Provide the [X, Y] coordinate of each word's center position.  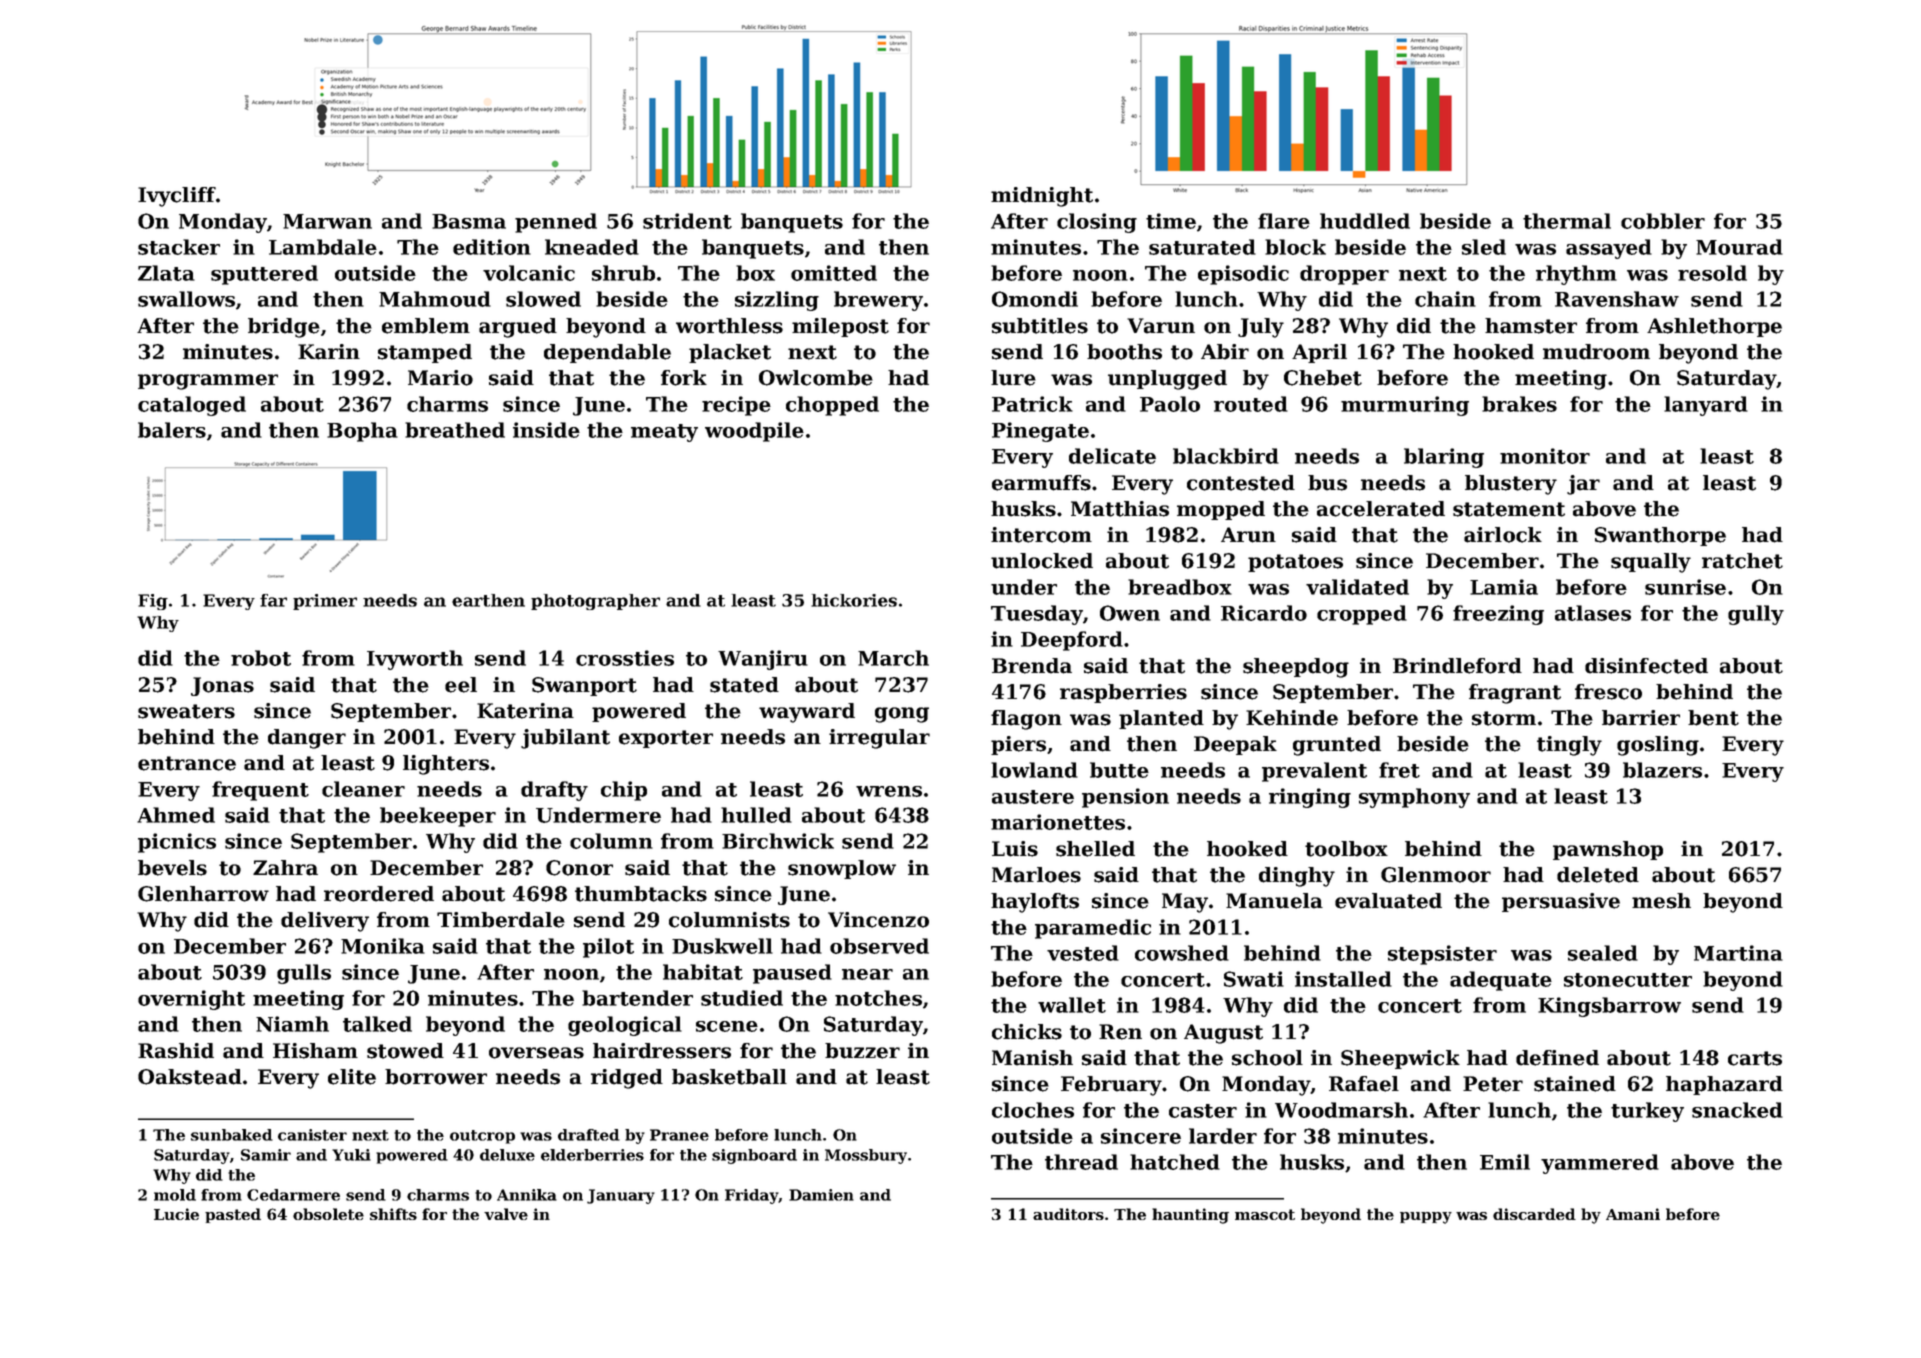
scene [727, 1026]
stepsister [1442, 955]
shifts [393, 1214]
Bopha [362, 432]
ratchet [1742, 561]
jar [1583, 485]
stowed [405, 1051]
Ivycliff [177, 197]
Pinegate [1040, 432]
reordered [379, 894]
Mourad [1739, 247]
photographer [595, 602]
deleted [1598, 875]
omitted [834, 273]
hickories [854, 600]
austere [1033, 797]
